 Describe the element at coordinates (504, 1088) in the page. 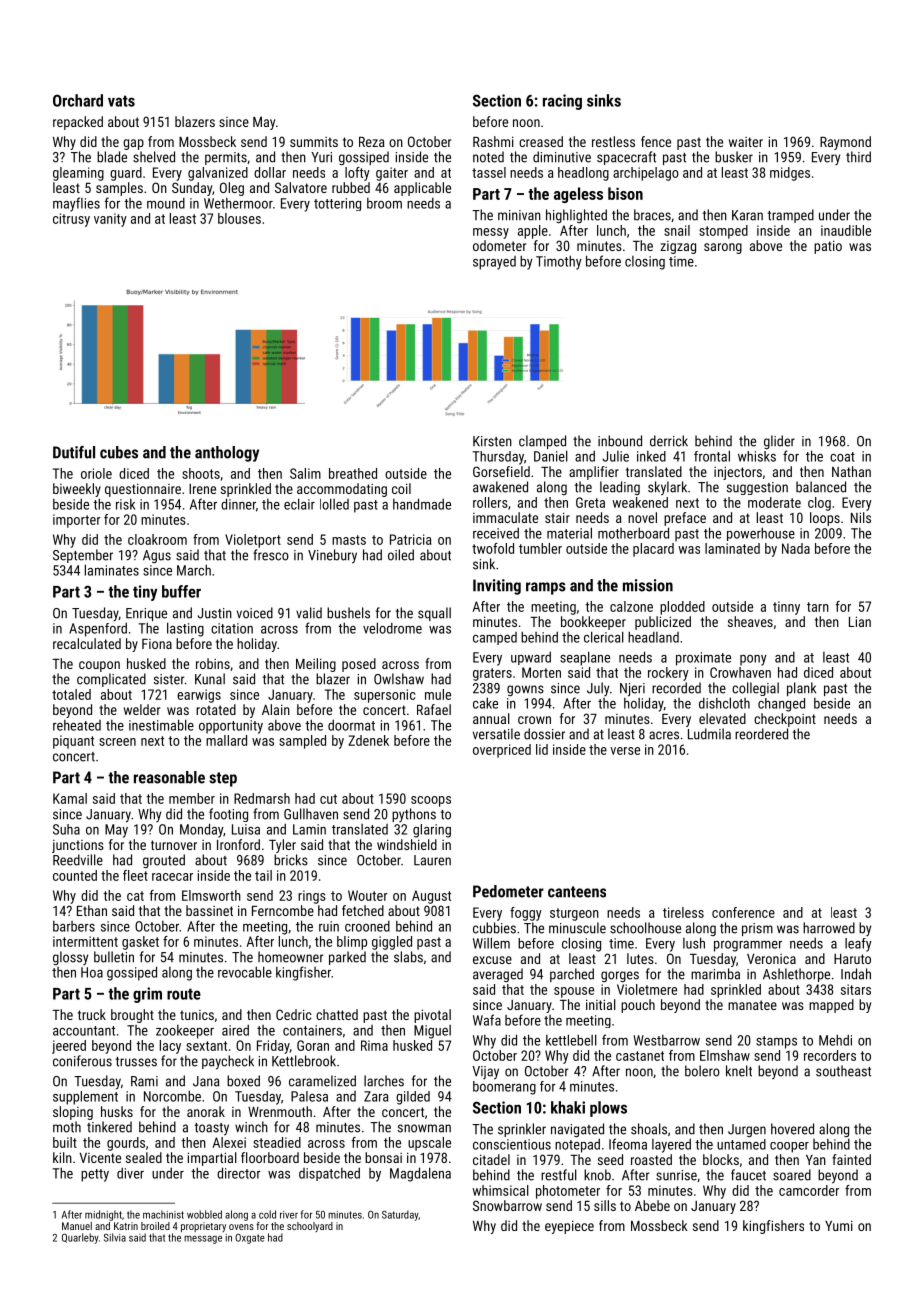

I see `boomerang` at that location.
